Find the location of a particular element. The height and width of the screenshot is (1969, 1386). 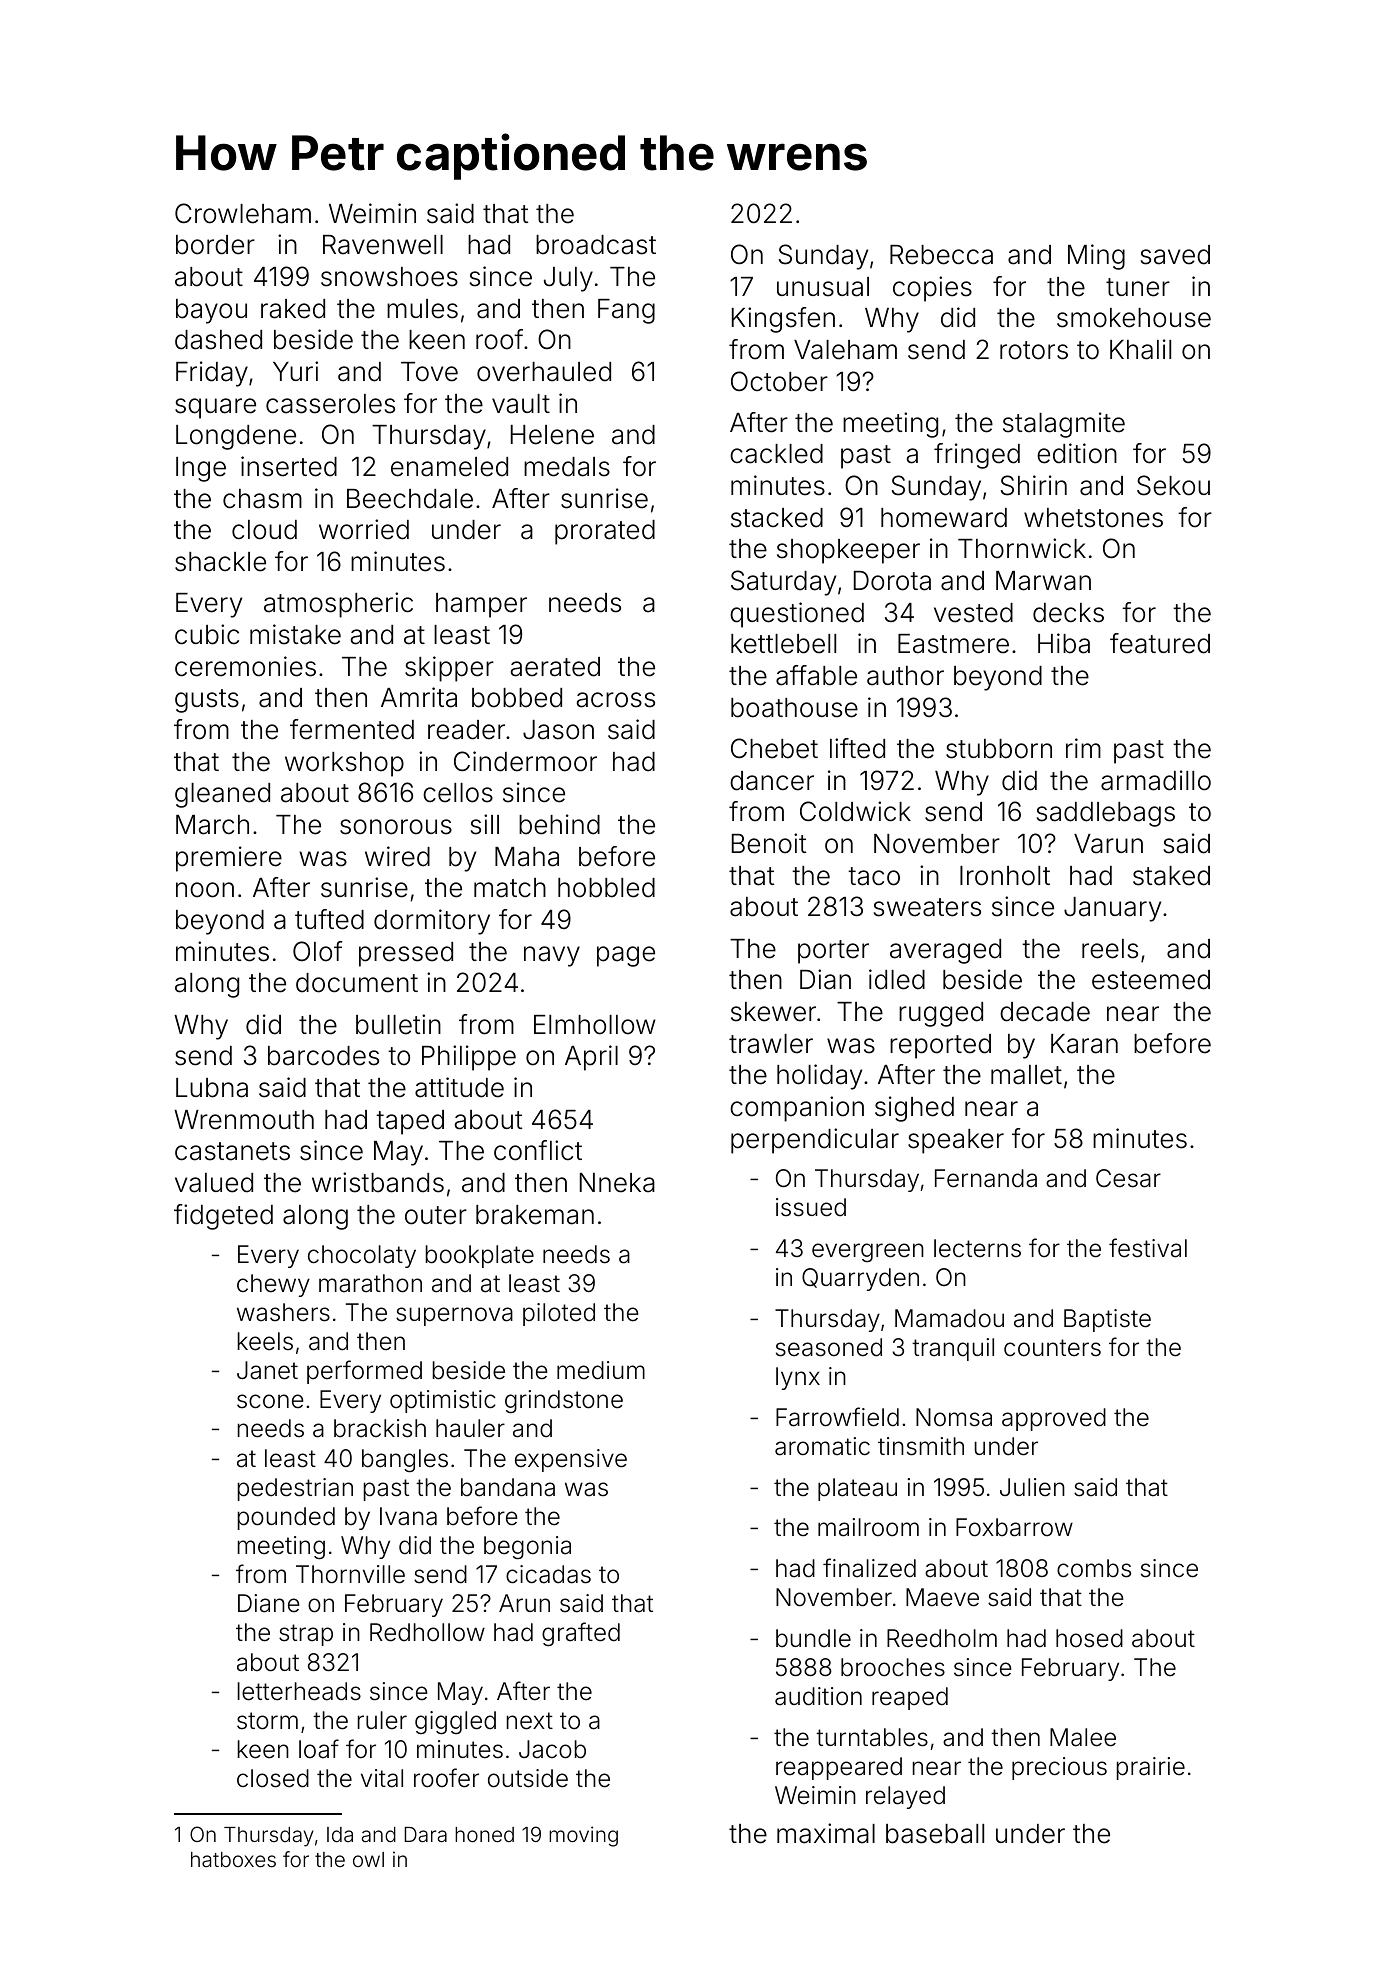

October is located at coordinates (779, 381).
